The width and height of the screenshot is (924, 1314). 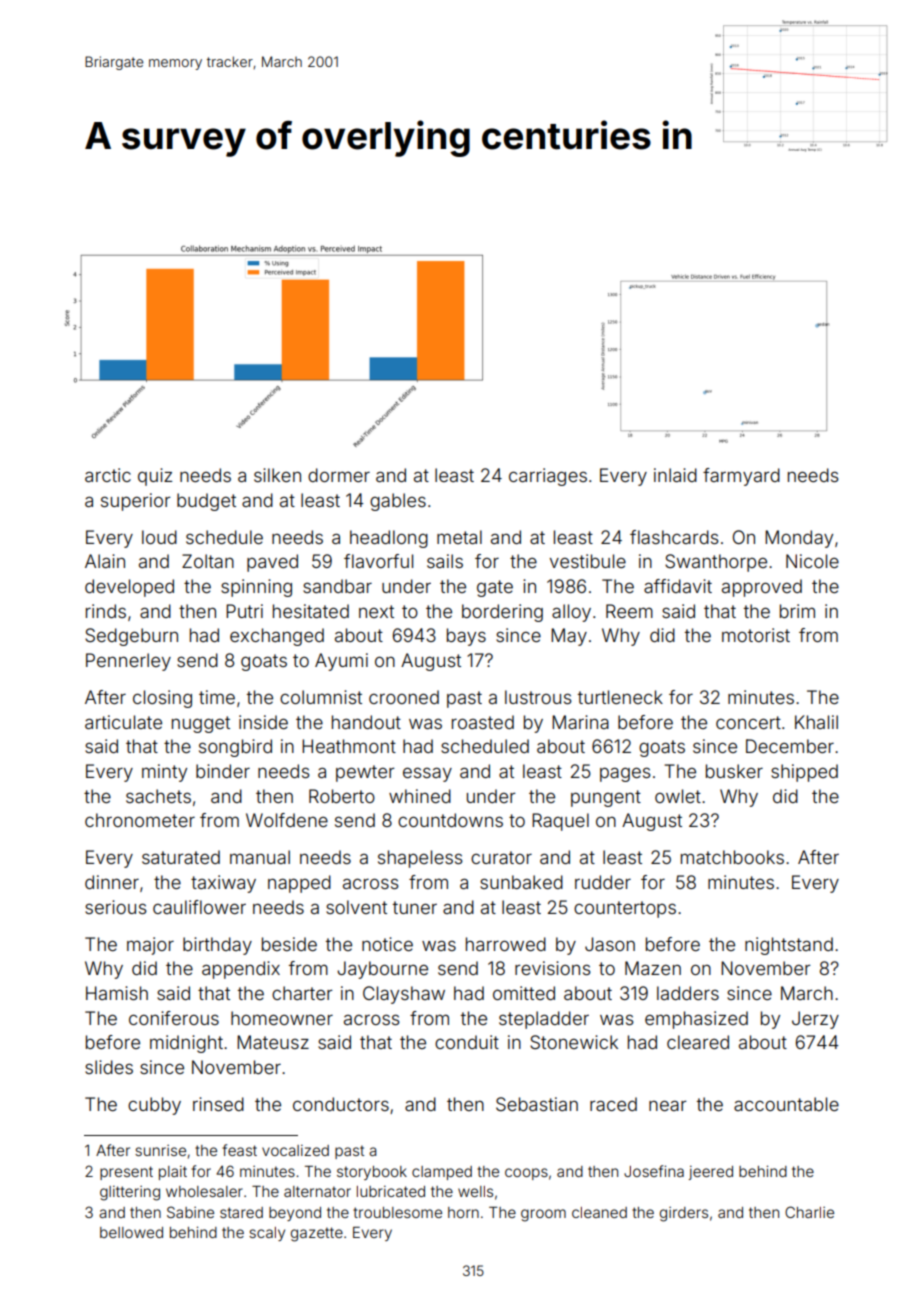 I want to click on concert, so click(x=748, y=722).
